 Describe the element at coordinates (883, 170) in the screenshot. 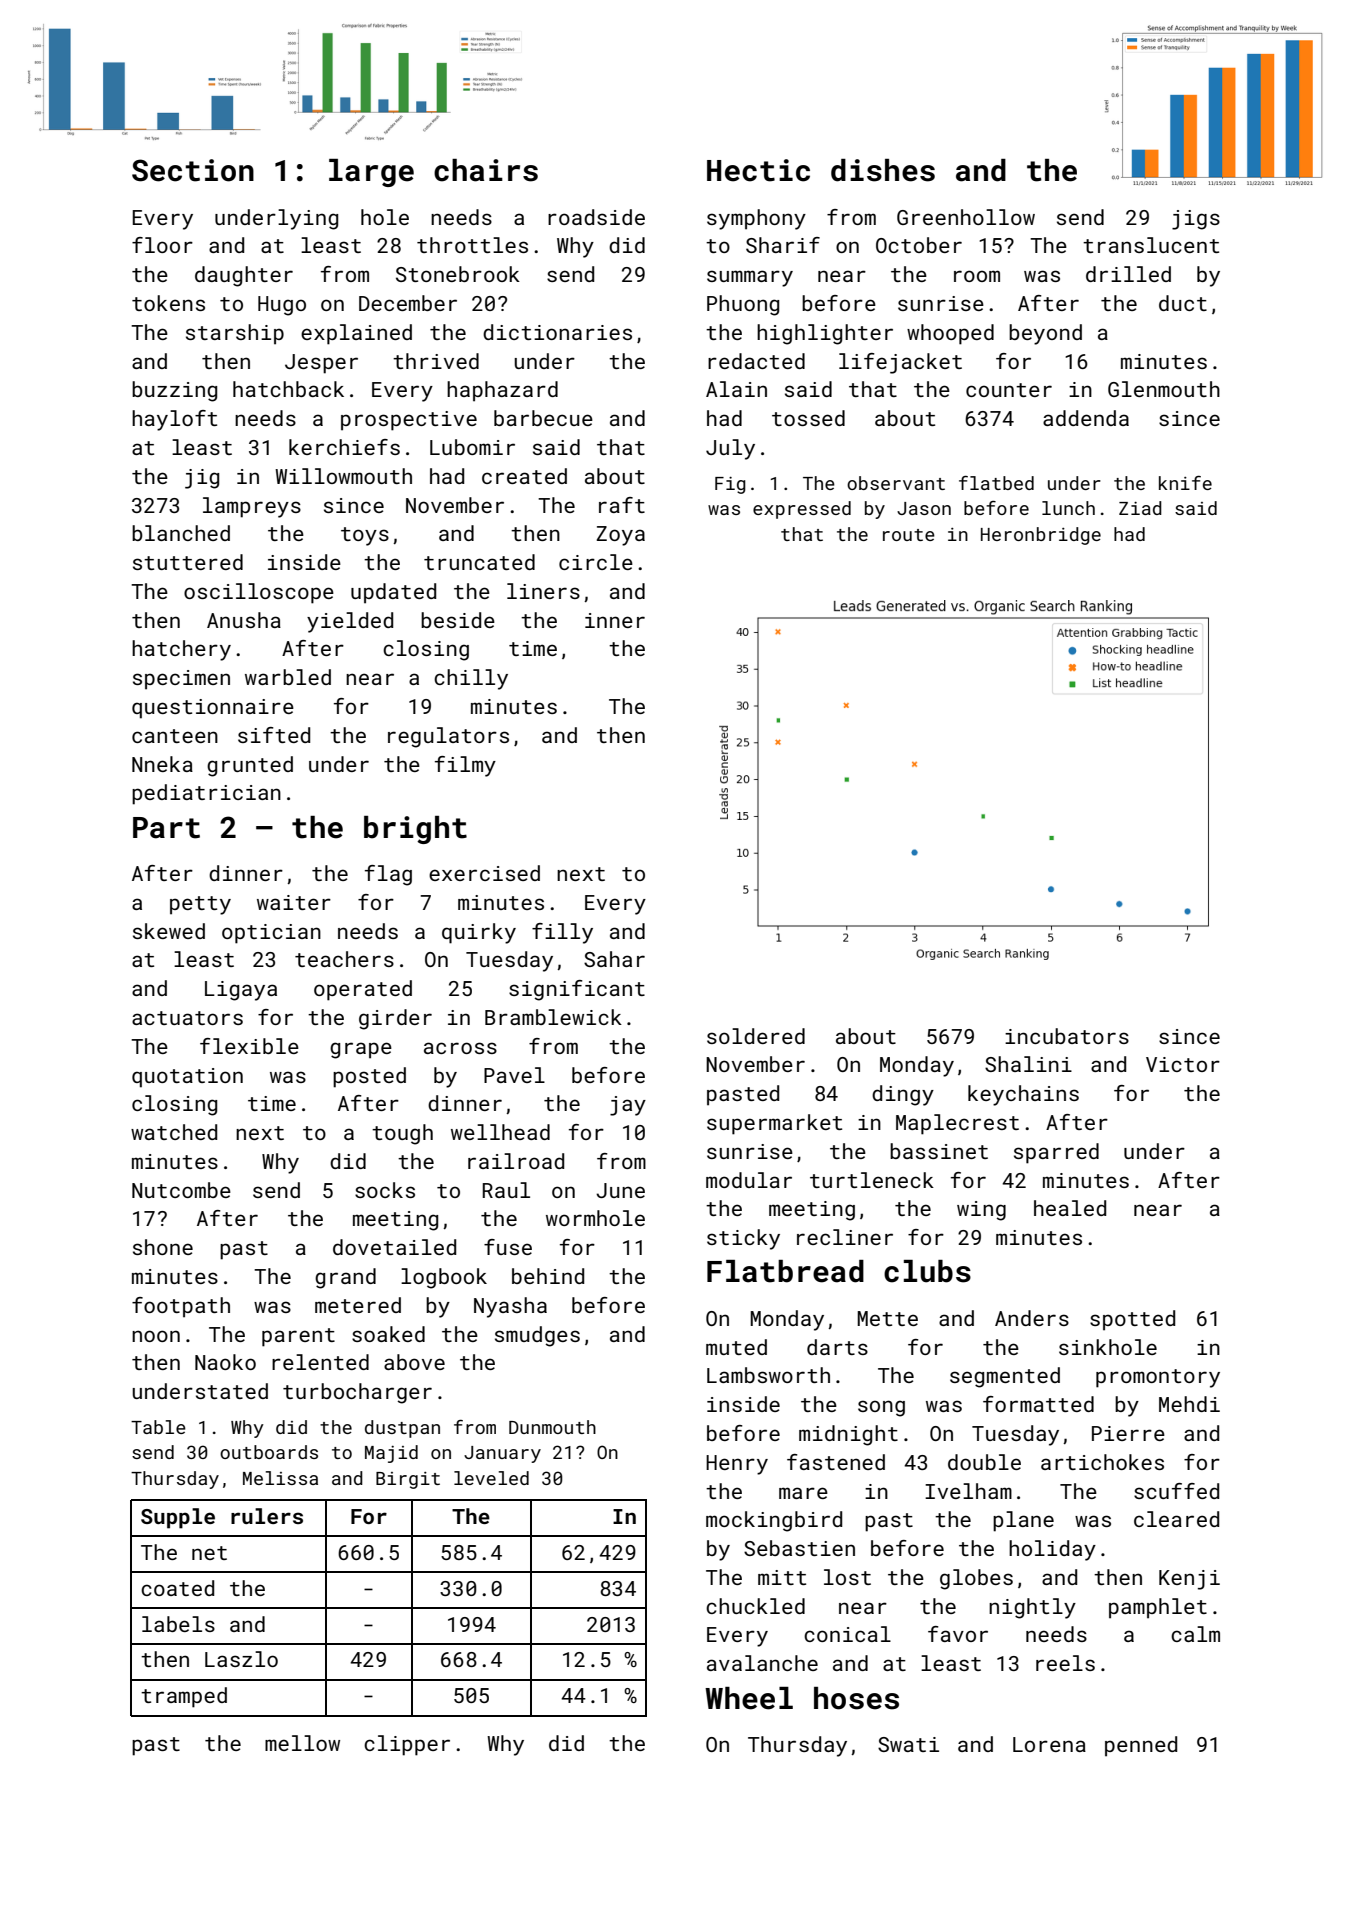

I see `dishes` at that location.
